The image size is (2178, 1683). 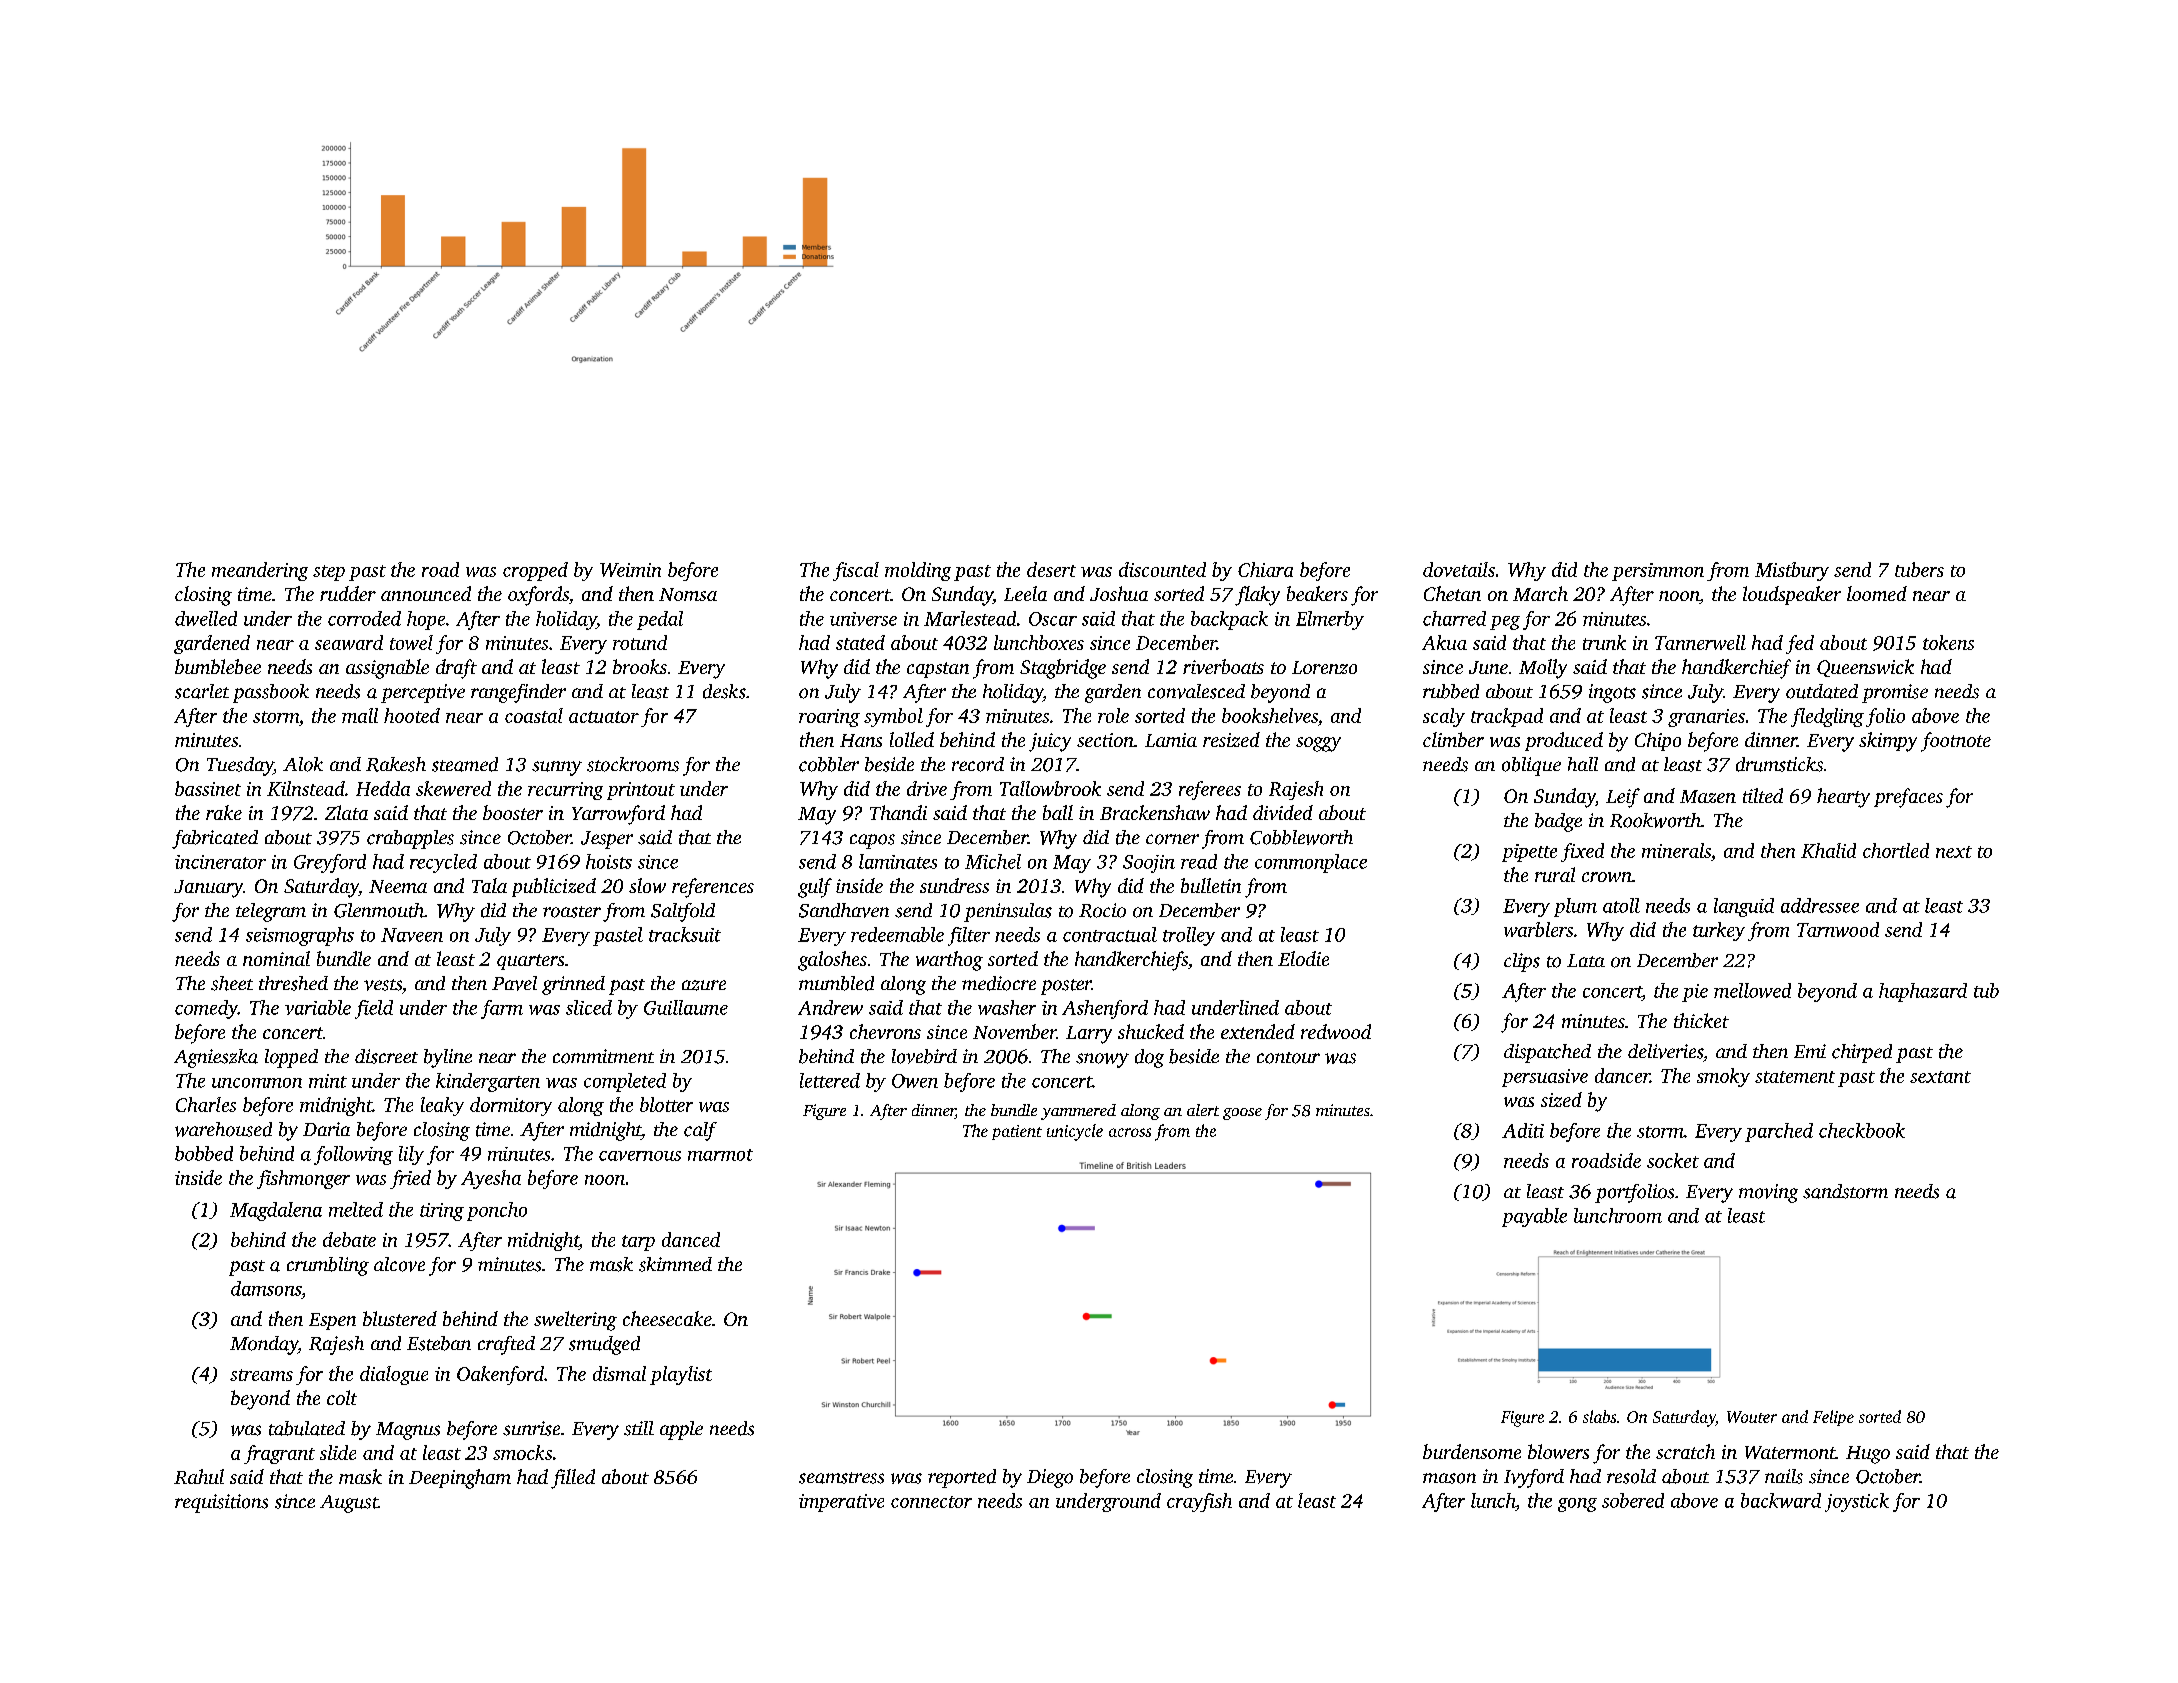 What do you see at coordinates (1719, 931) in the page?
I see `turkey` at bounding box center [1719, 931].
